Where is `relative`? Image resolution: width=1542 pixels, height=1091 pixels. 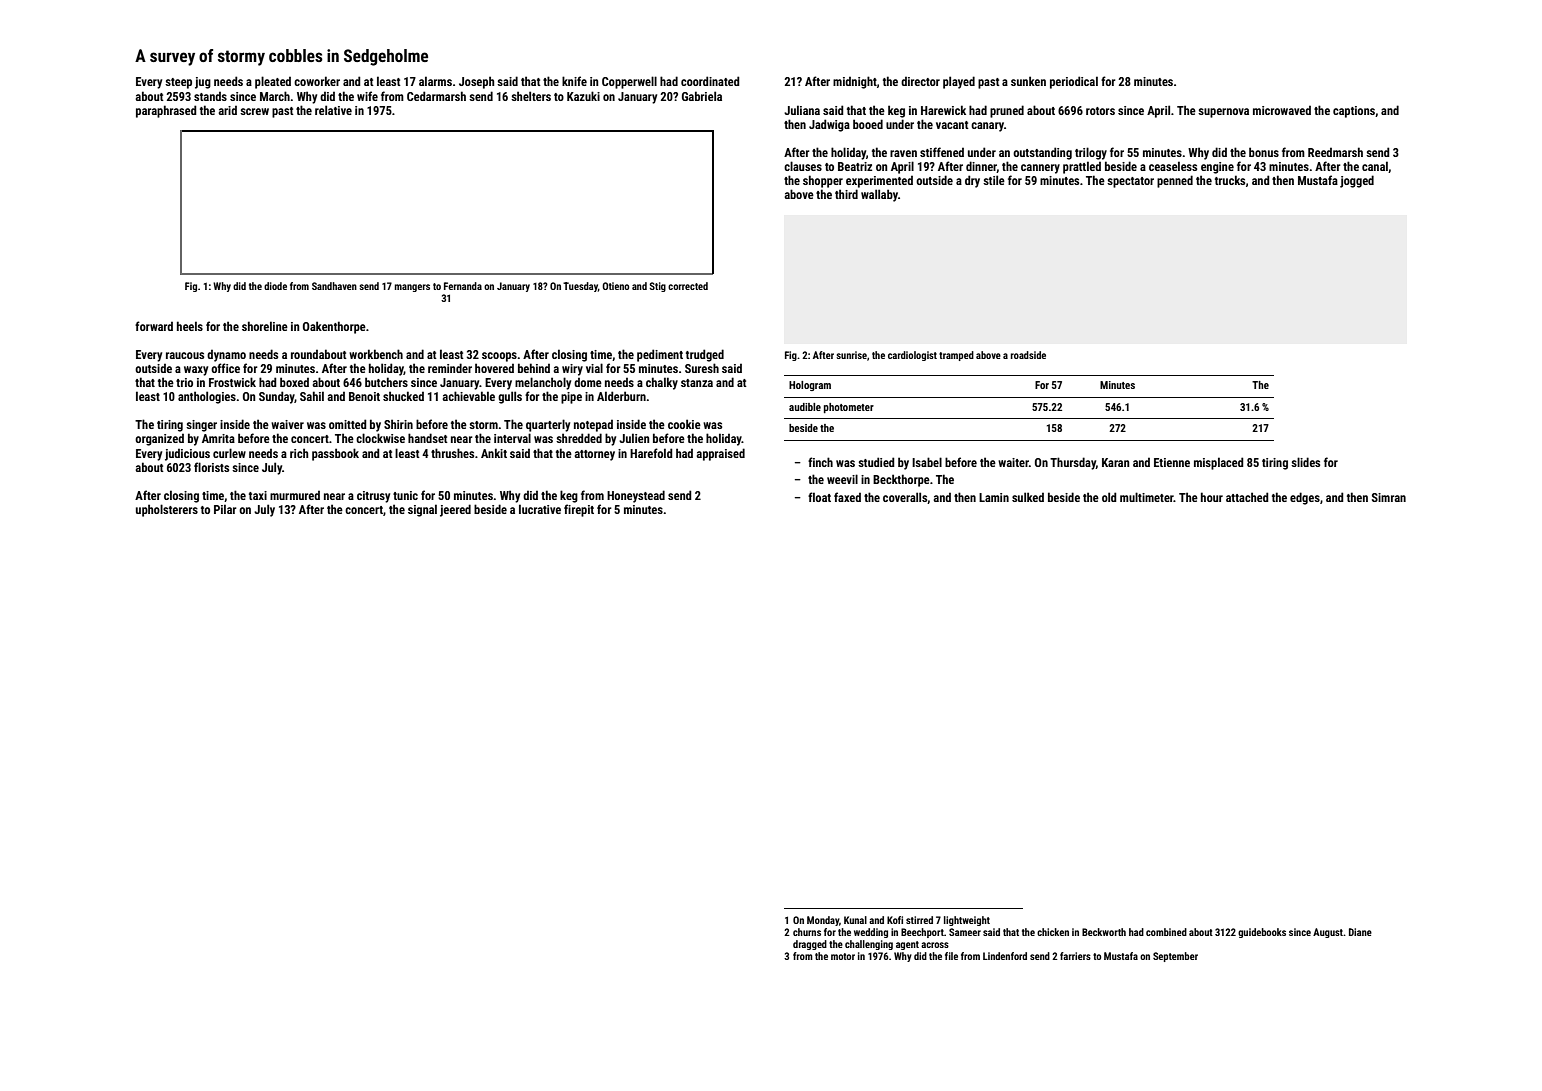 relative is located at coordinates (333, 110).
